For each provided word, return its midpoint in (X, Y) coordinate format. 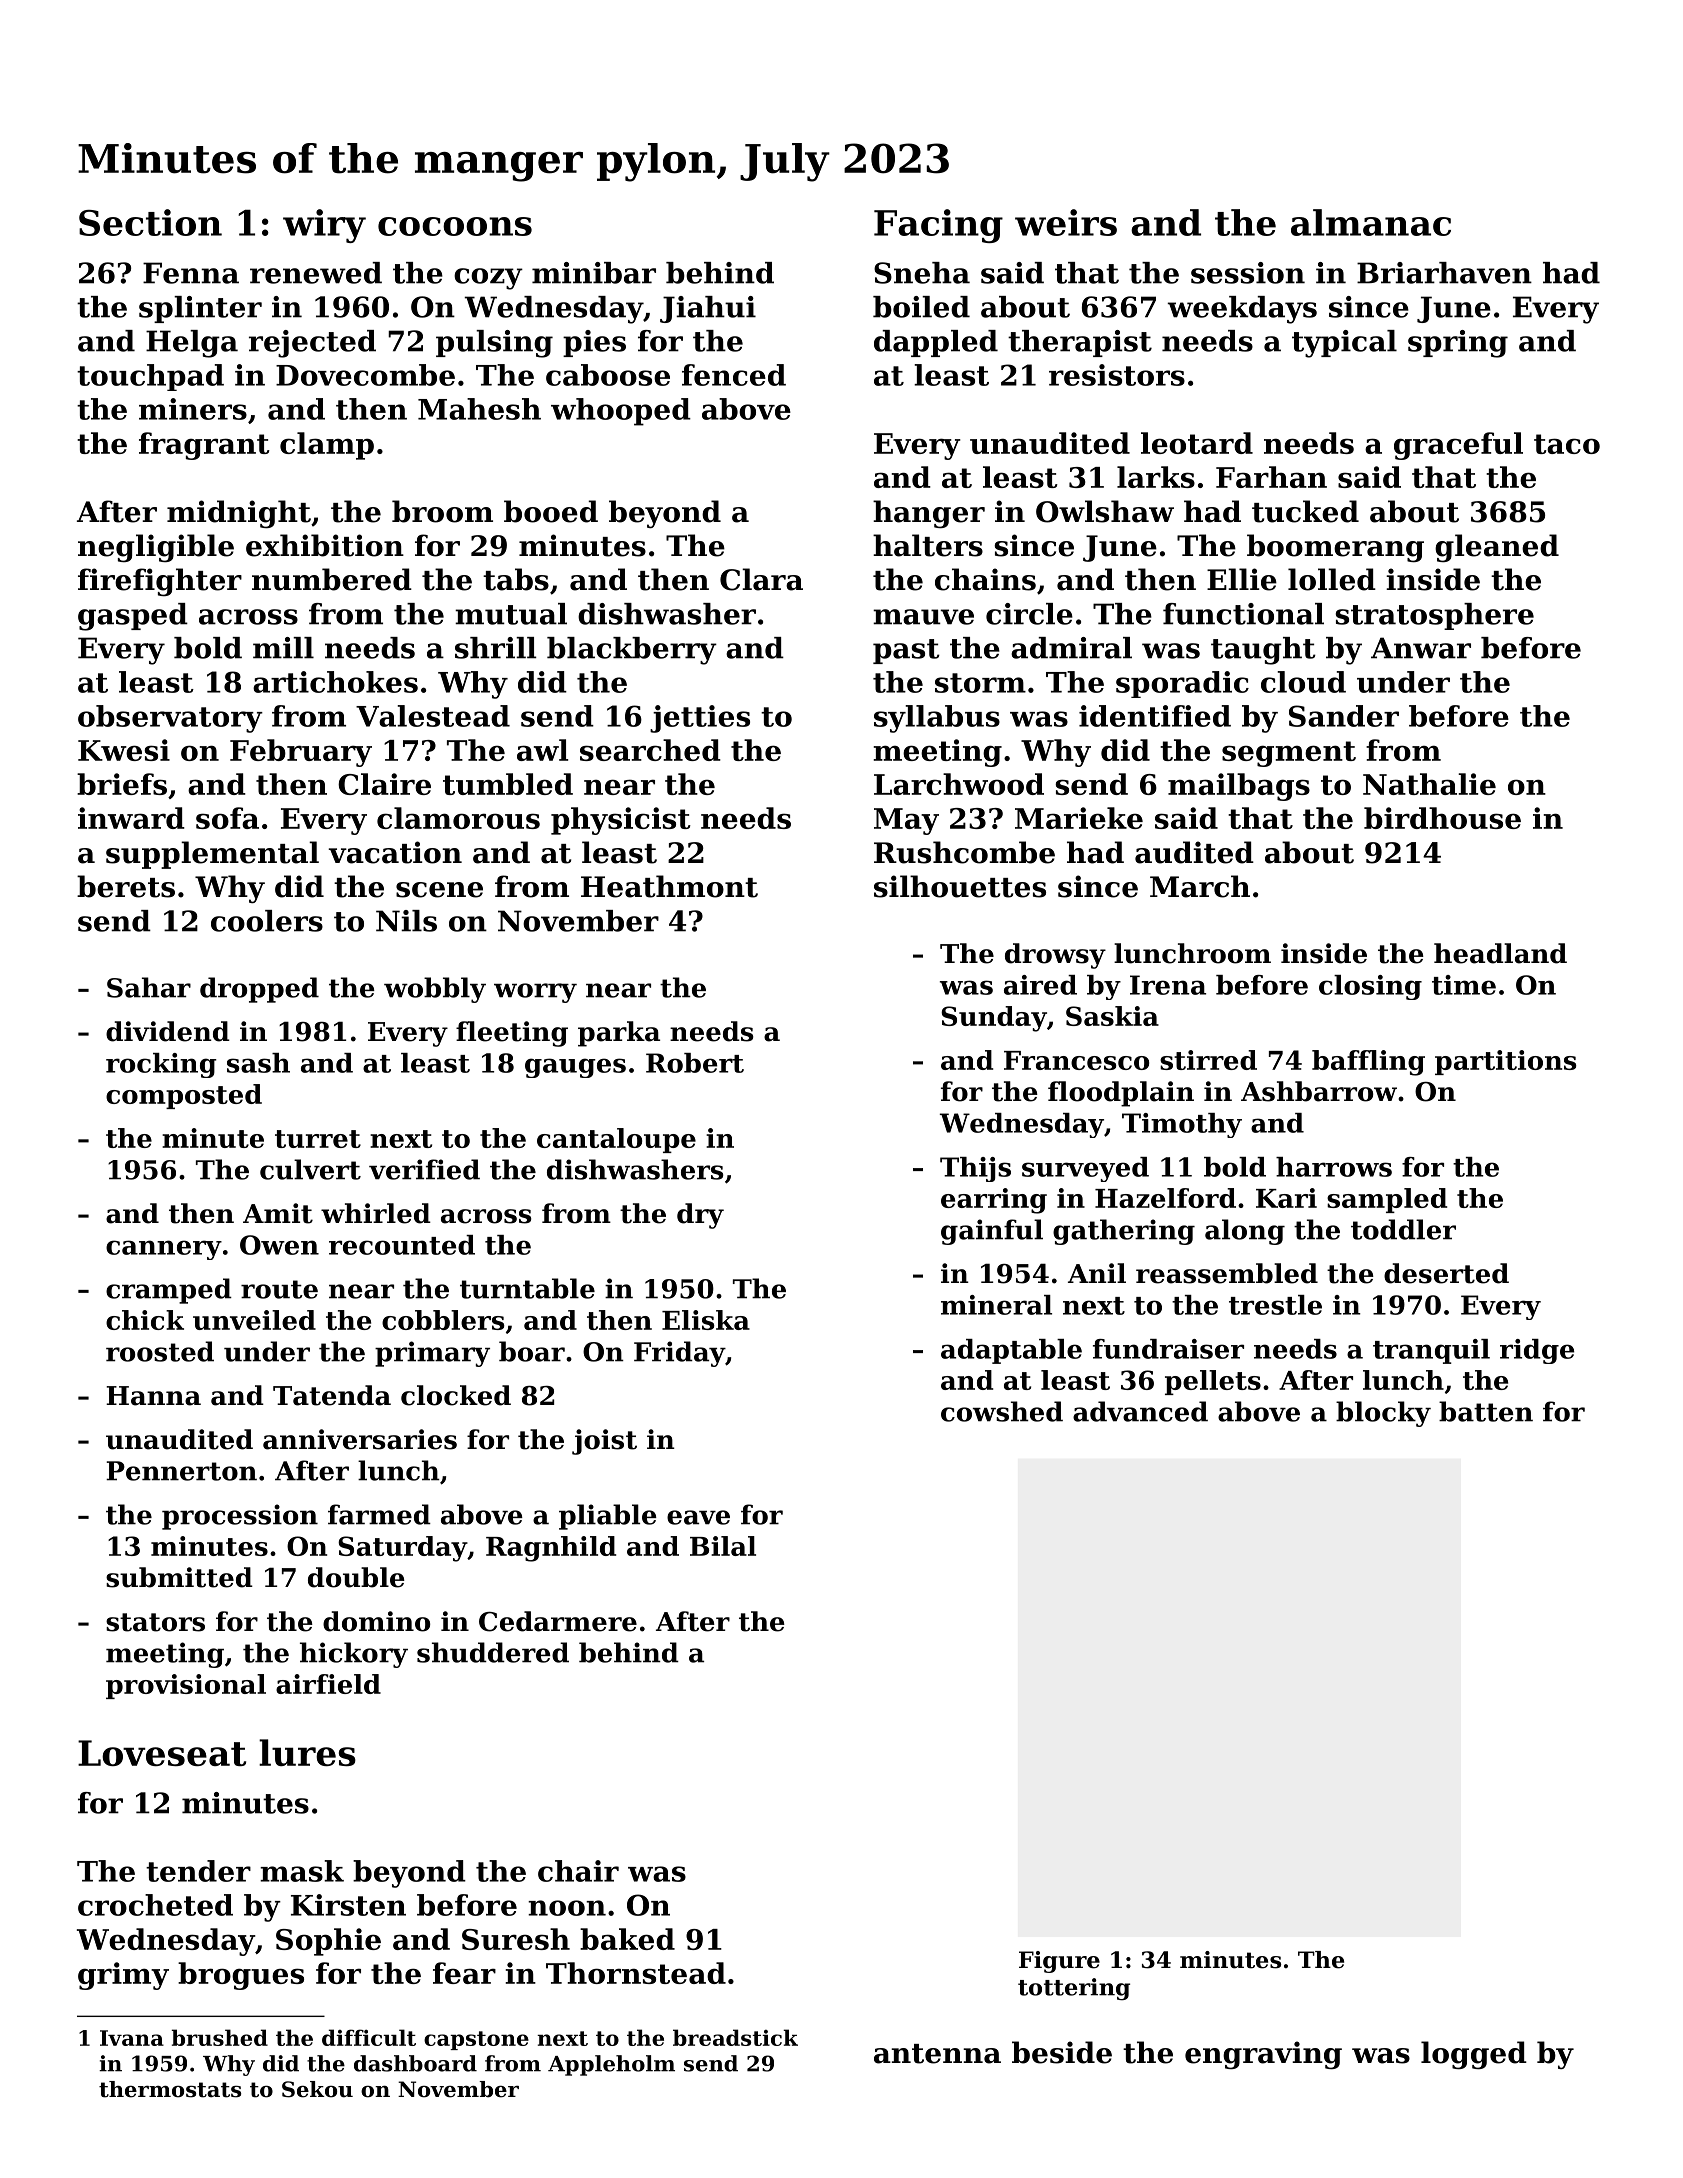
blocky (1383, 1414)
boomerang (1335, 548)
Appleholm (611, 2065)
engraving (1263, 2055)
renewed (316, 273)
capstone (476, 2040)
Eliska (706, 1320)
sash (258, 1063)
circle (1029, 614)
